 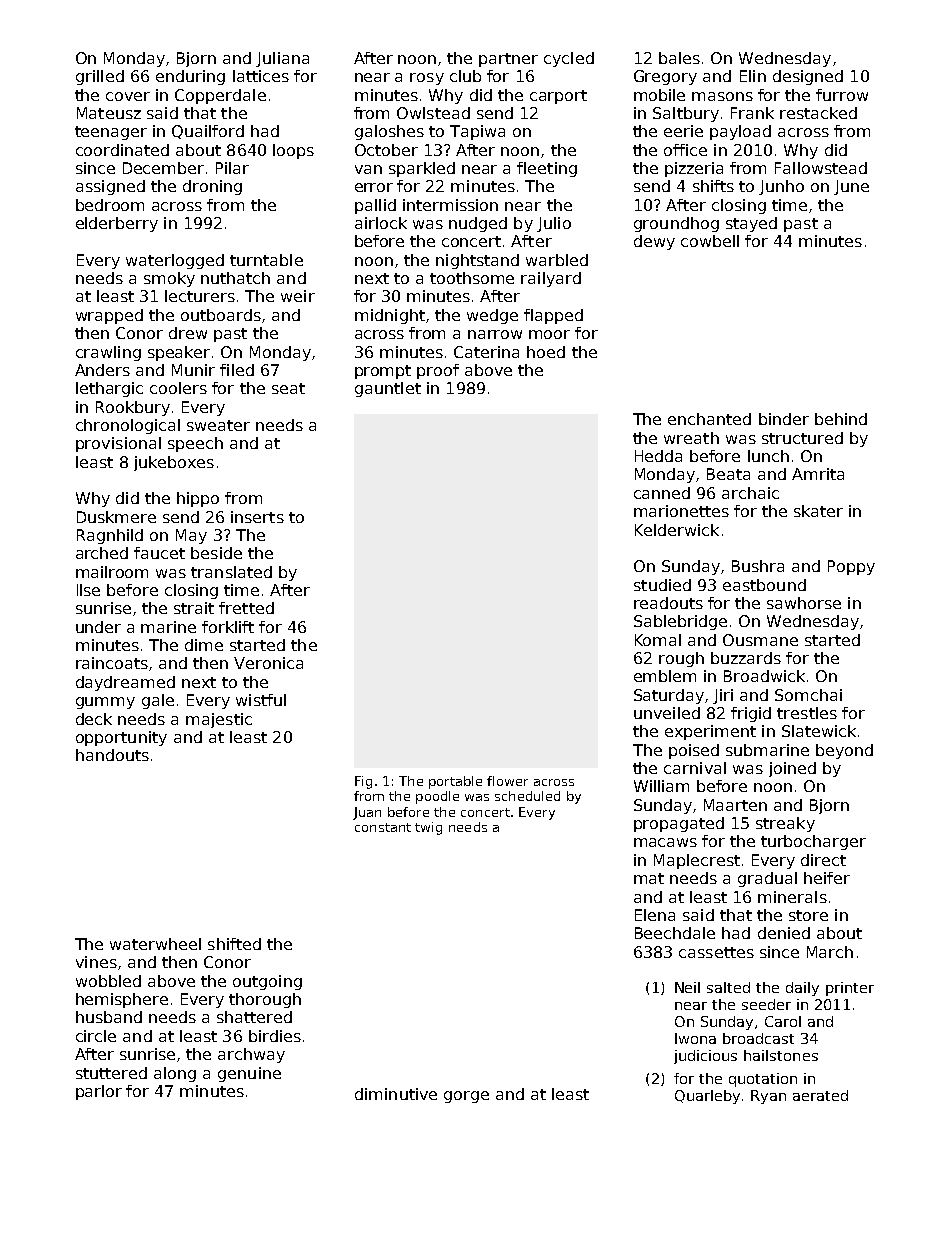 I want to click on Somchai, so click(x=808, y=695).
